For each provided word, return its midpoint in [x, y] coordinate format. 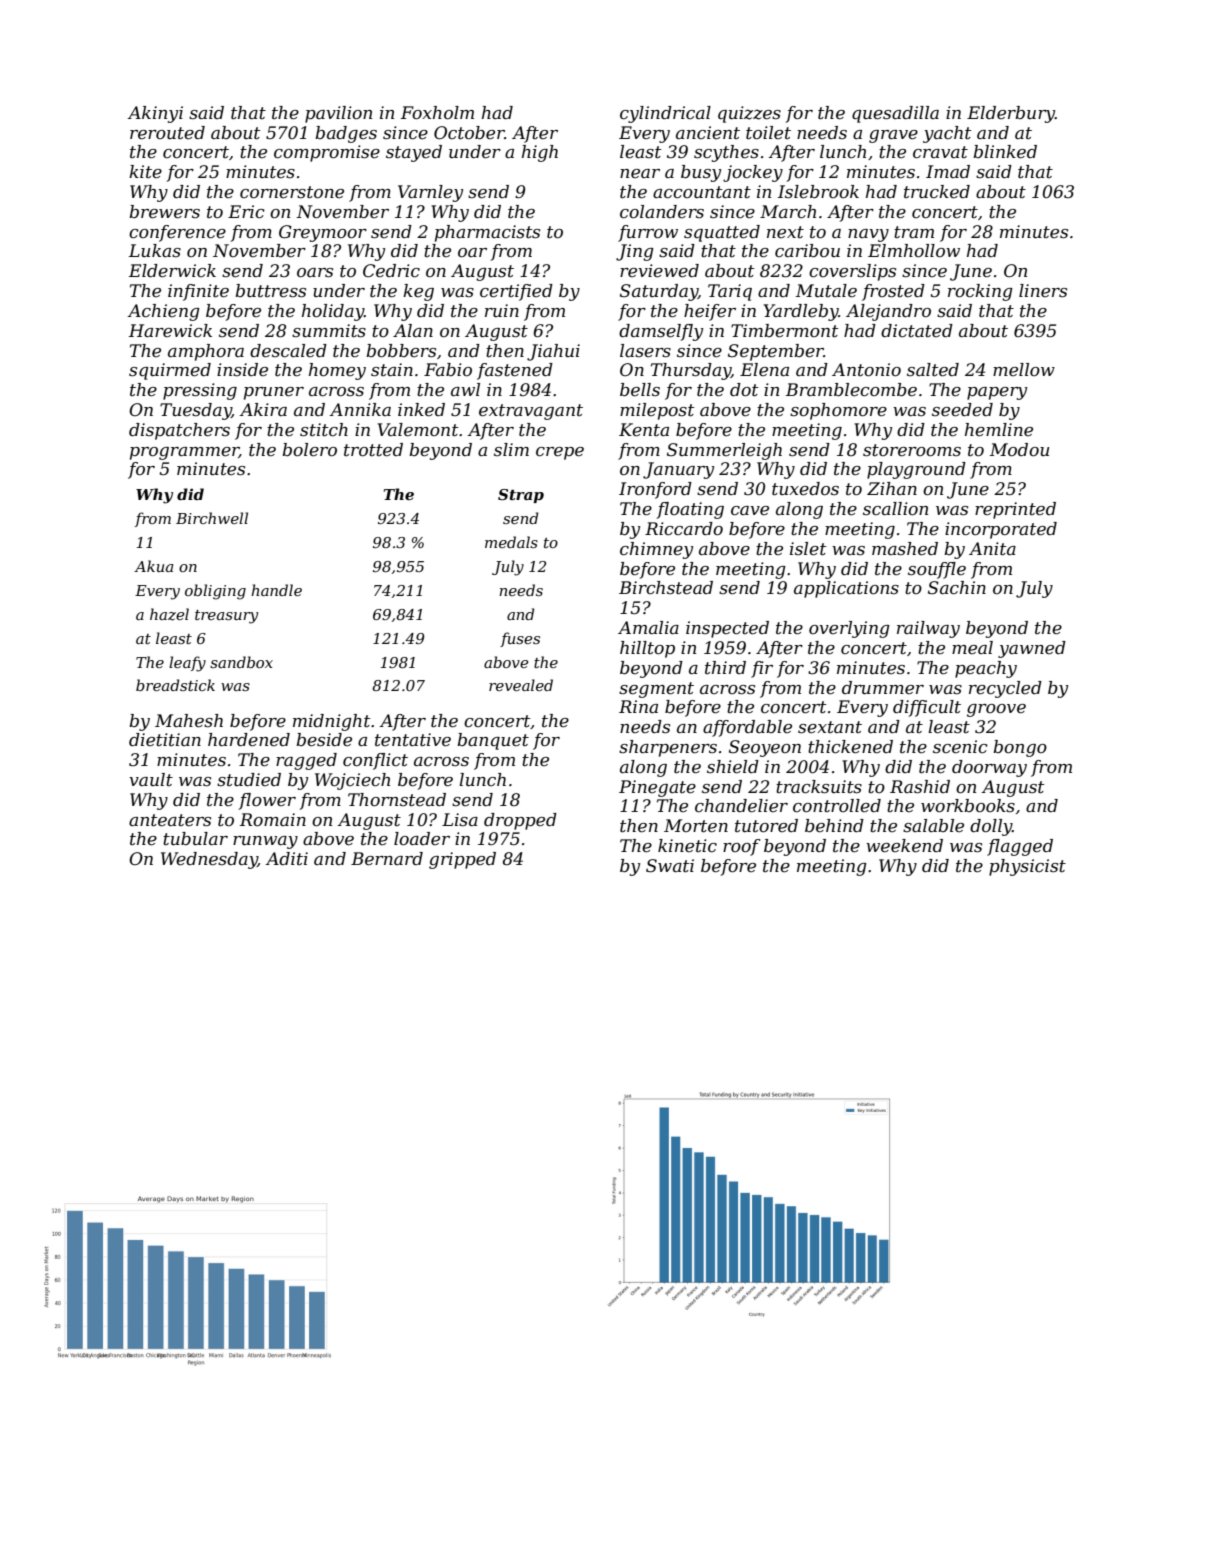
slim [511, 449]
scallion [895, 508]
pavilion [338, 114]
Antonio [866, 369]
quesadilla [895, 114]
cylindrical [665, 114]
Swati [670, 866]
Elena [764, 369]
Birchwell [212, 518]
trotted [373, 450]
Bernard [387, 859]
